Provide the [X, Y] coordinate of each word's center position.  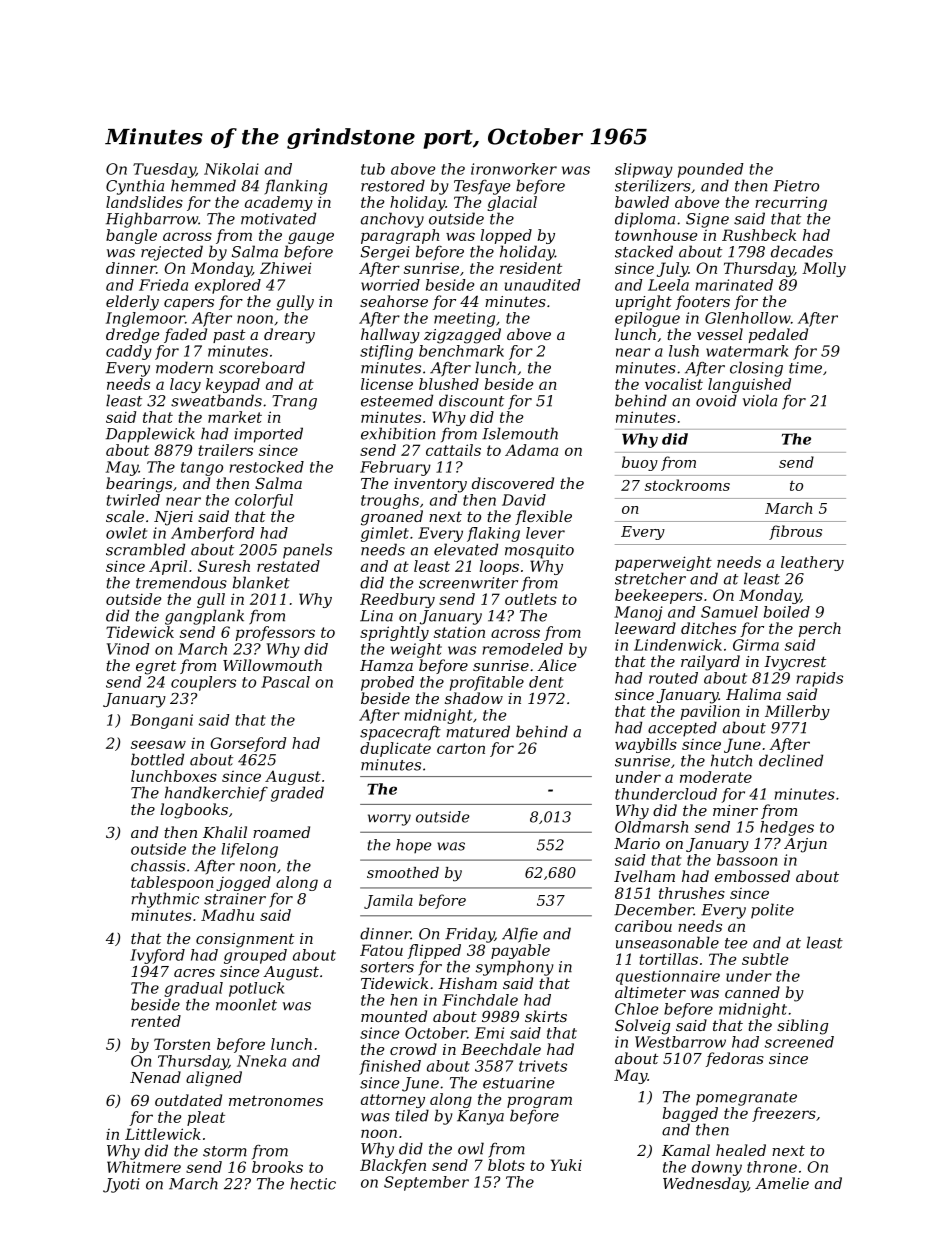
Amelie [782, 1183]
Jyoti [121, 1185]
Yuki [566, 1165]
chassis [158, 865]
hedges [787, 828]
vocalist [674, 384]
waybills [646, 745]
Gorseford [248, 744]
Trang [294, 402]
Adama [531, 450]
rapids [820, 679]
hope [414, 846]
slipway [644, 170]
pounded [711, 170]
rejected [172, 253]
